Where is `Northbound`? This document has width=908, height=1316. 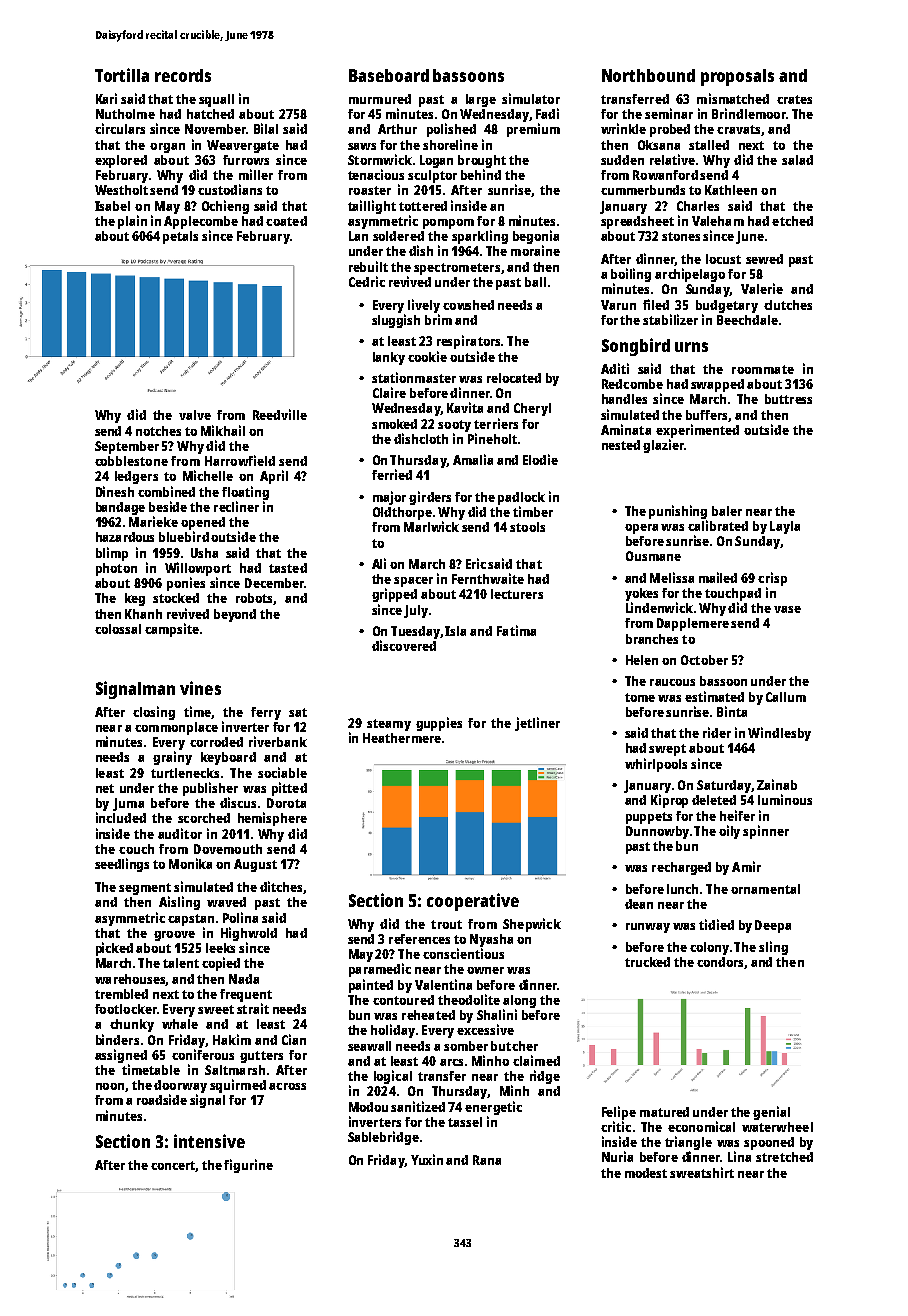 Northbound is located at coordinates (648, 75).
